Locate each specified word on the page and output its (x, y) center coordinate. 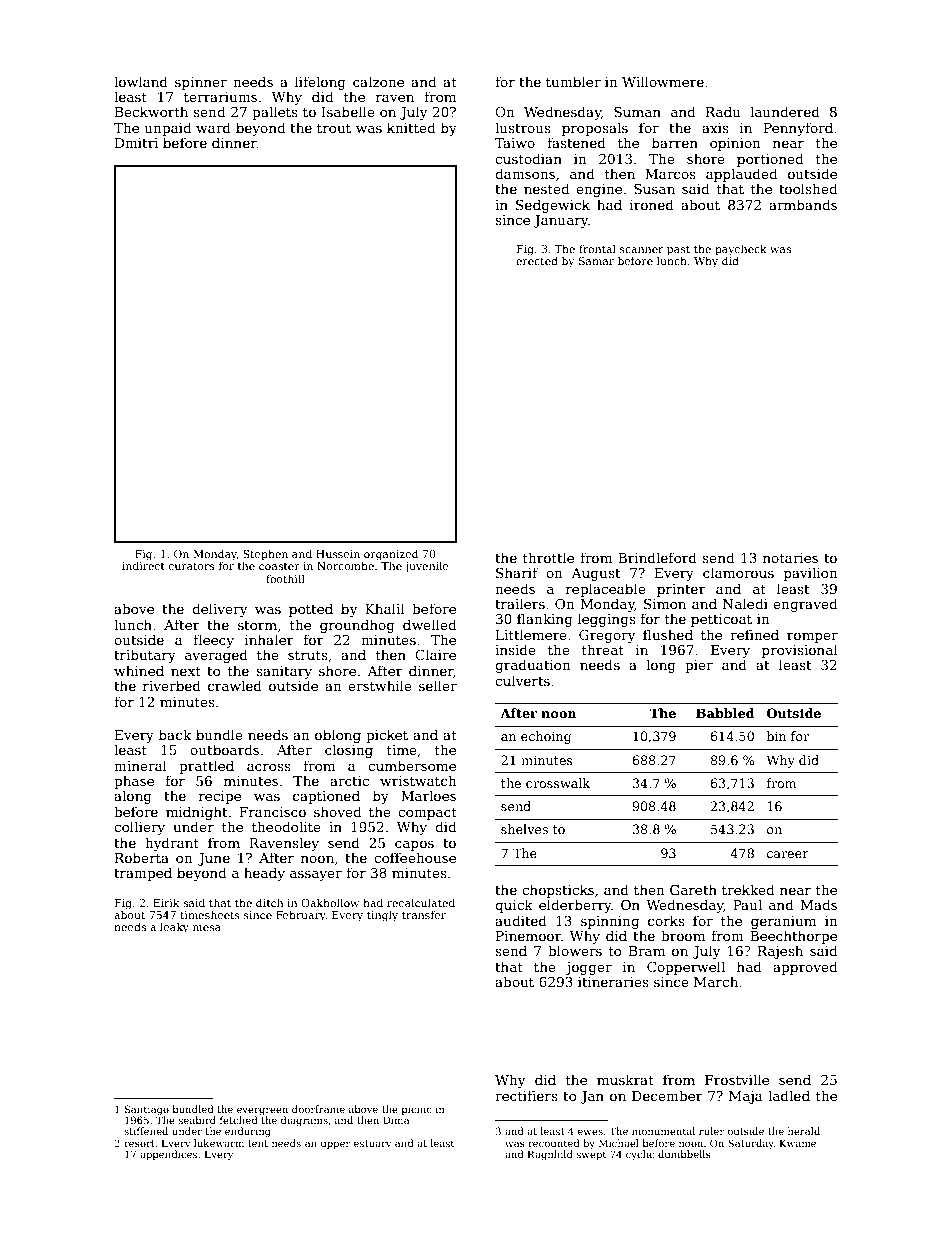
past (678, 250)
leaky (174, 928)
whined (139, 670)
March (716, 981)
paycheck (741, 250)
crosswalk (558, 783)
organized (391, 555)
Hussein (338, 554)
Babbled (725, 713)
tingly (382, 916)
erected (537, 260)
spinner (201, 83)
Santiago (147, 1110)
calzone (378, 81)
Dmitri (136, 143)
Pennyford (798, 129)
